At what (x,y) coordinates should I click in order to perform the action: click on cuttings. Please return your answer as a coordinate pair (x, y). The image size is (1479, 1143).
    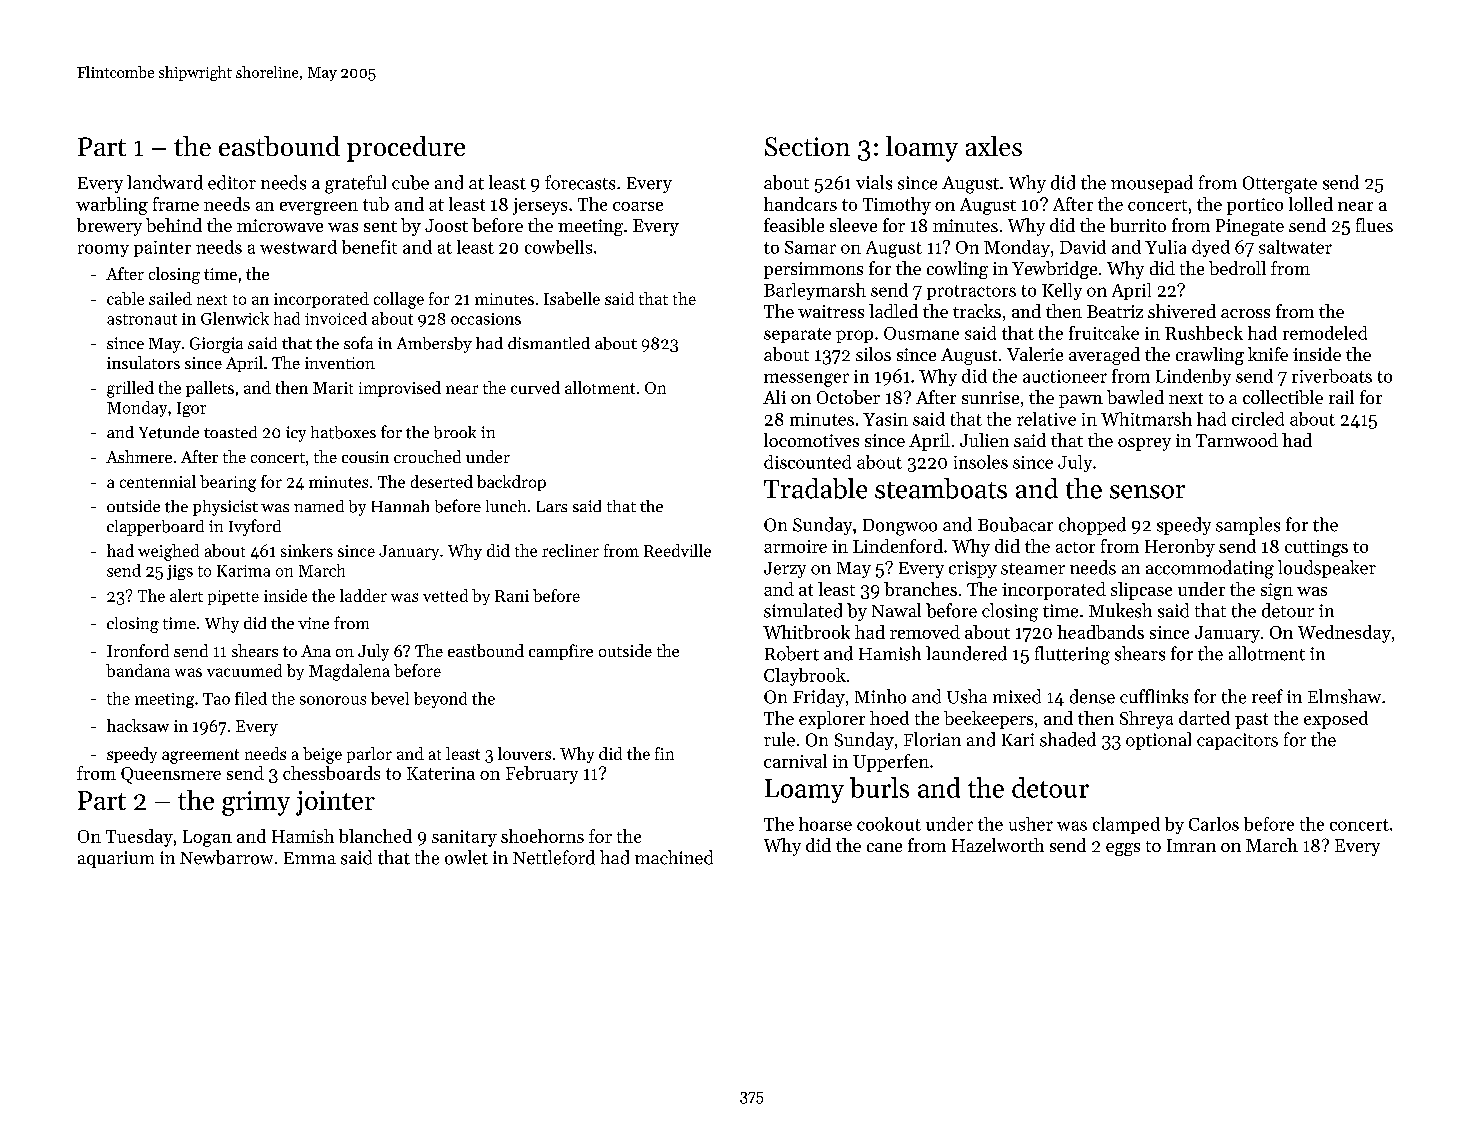
    Looking at the image, I should click on (1316, 548).
